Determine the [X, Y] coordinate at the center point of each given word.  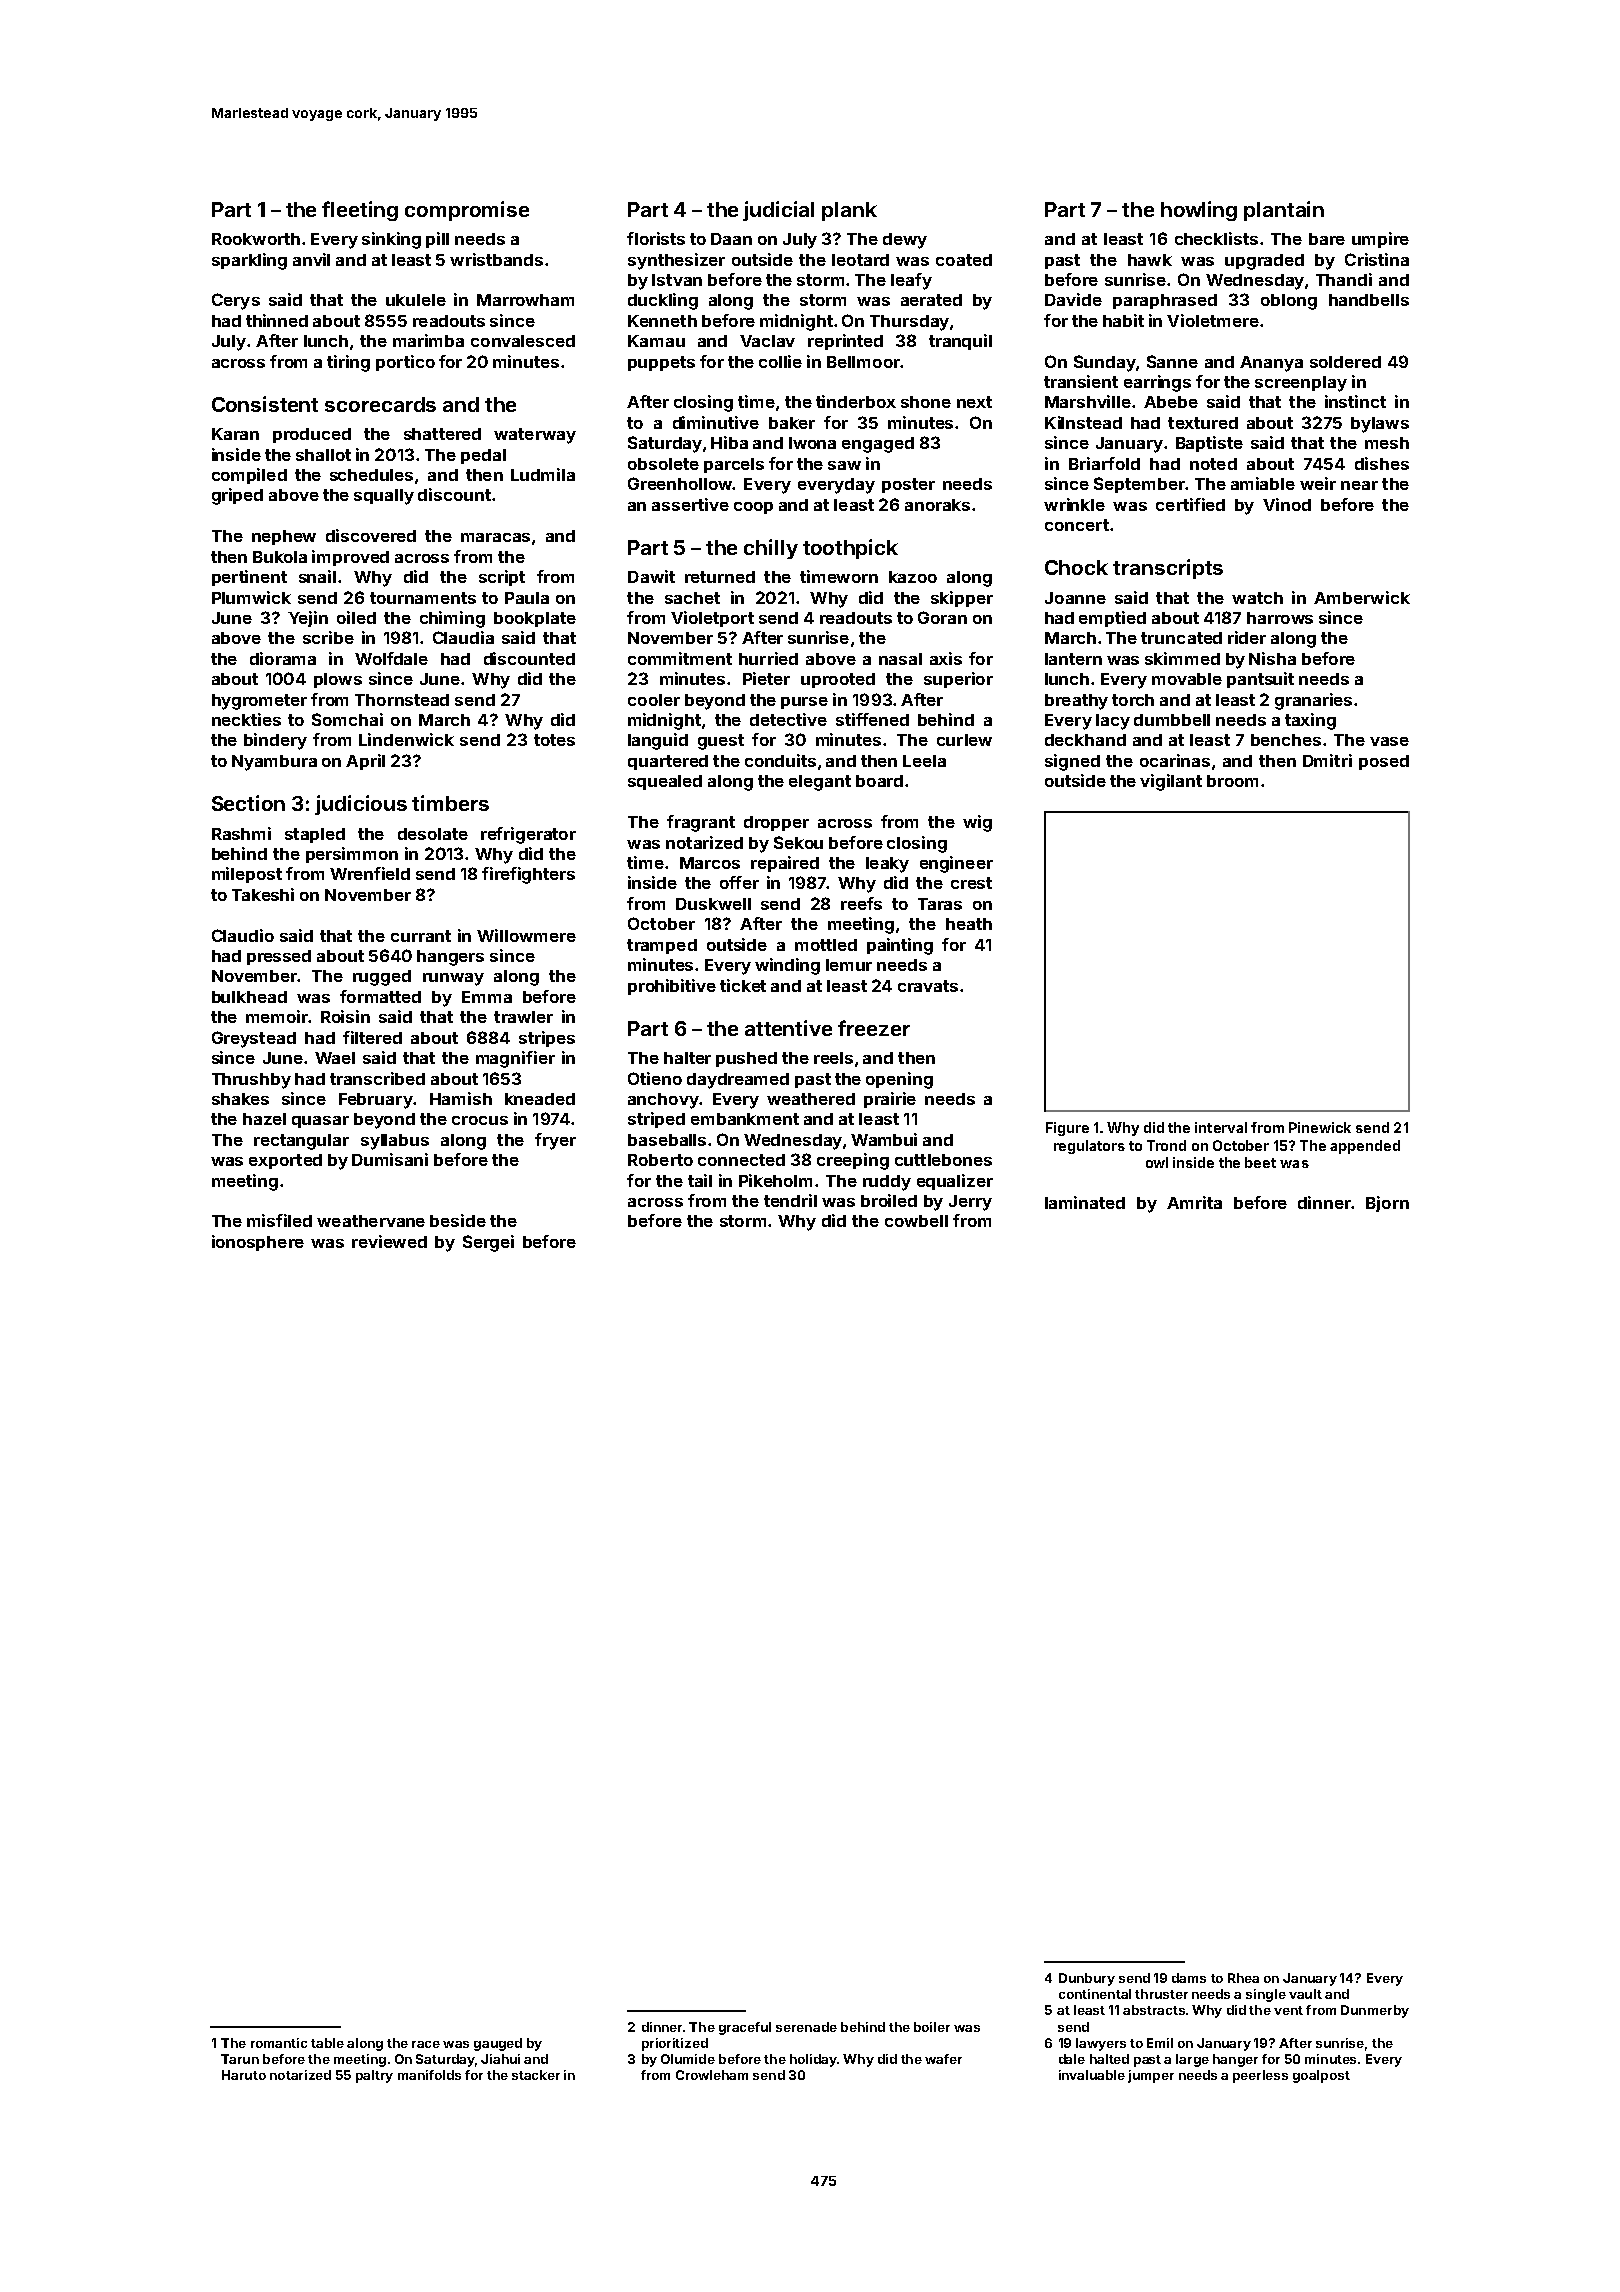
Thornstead [402, 700]
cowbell [916, 1221]
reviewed [389, 1241]
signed [1072, 762]
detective [788, 719]
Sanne [1172, 361]
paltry [374, 2076]
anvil [311, 259]
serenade [806, 2027]
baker [792, 423]
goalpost [1321, 2076]
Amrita [1194, 1202]
